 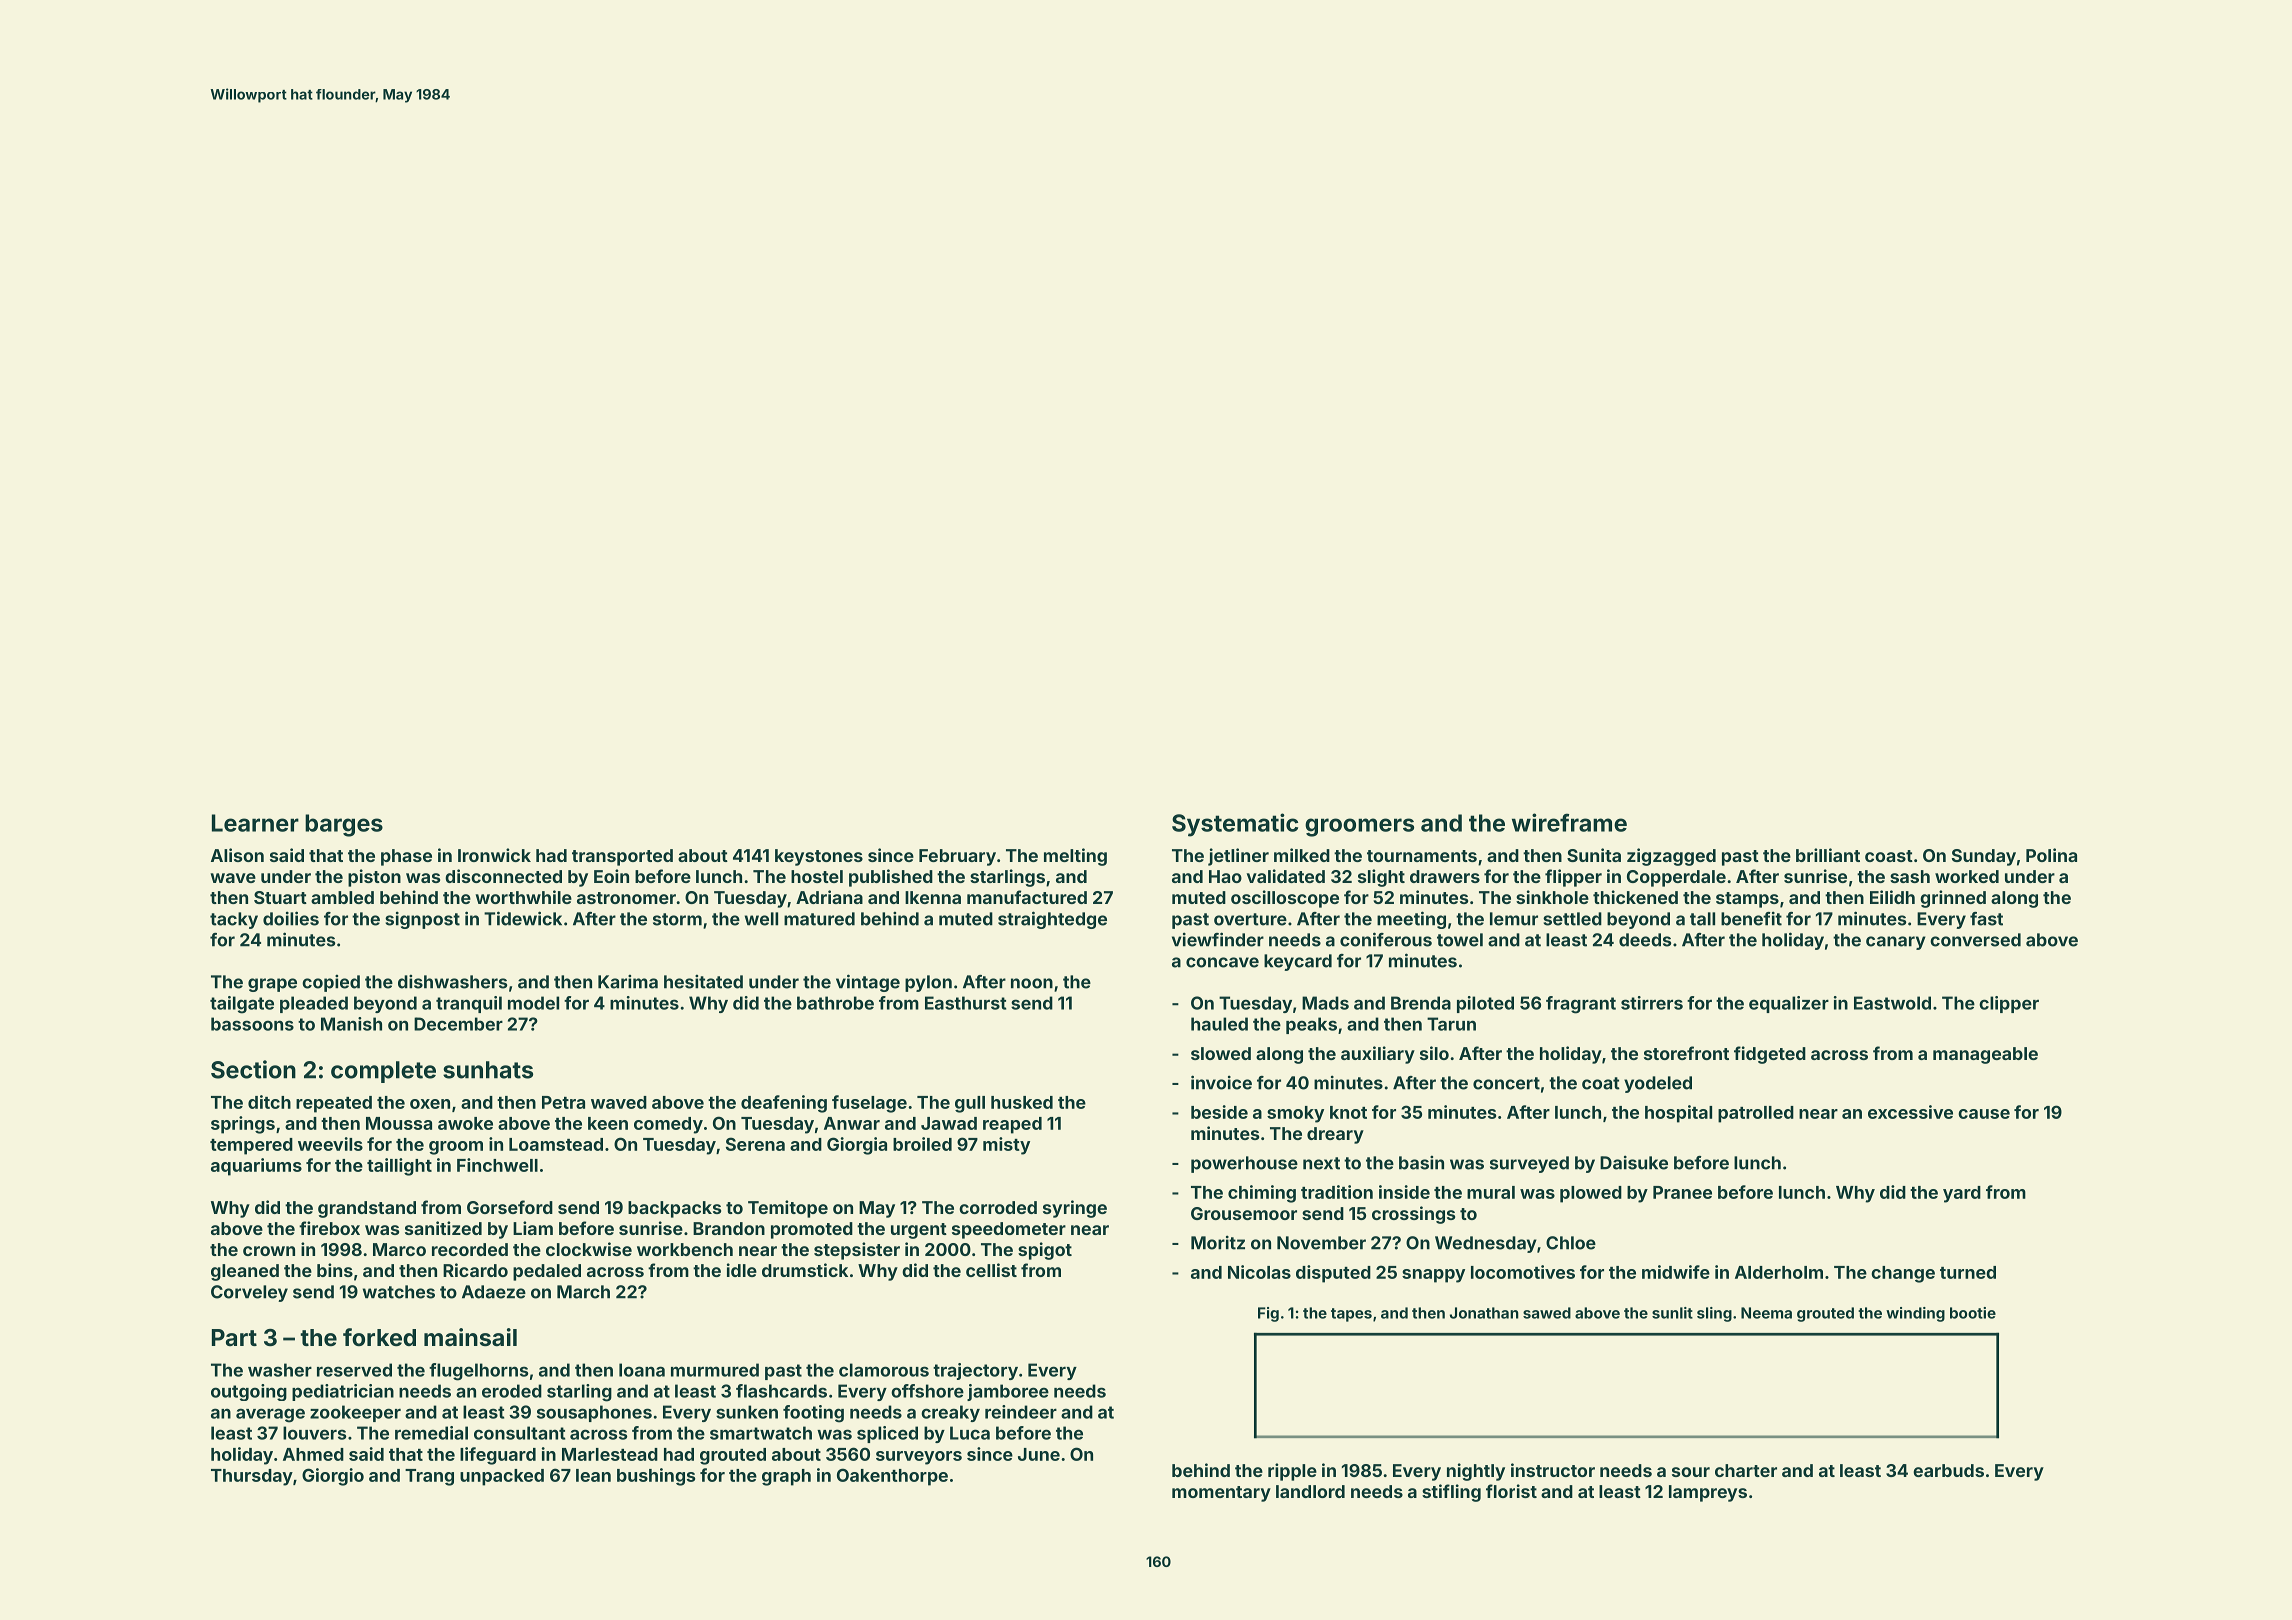 What do you see at coordinates (1569, 822) in the screenshot?
I see `wireframe` at bounding box center [1569, 822].
